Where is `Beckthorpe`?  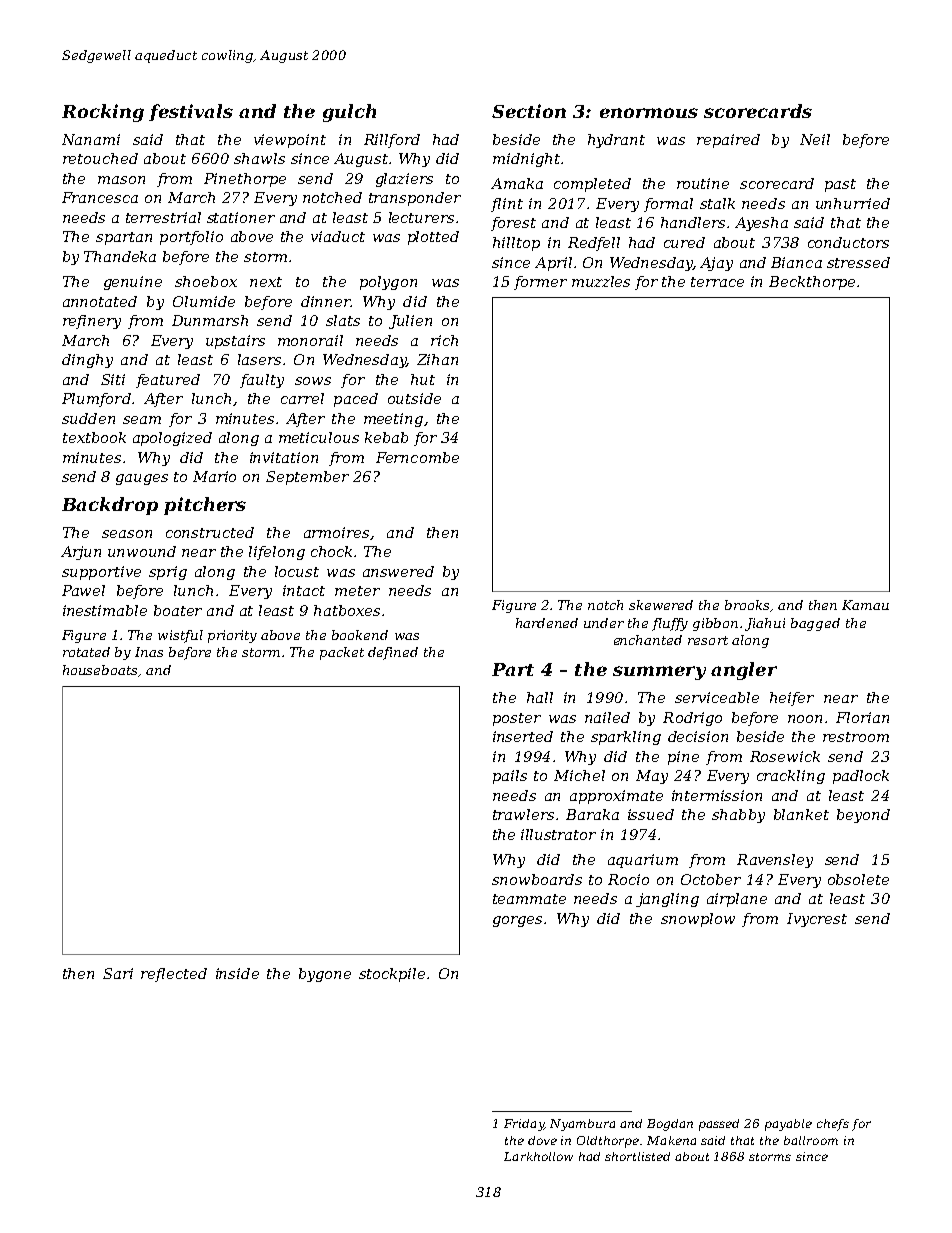
Beckthorpe is located at coordinates (812, 283).
